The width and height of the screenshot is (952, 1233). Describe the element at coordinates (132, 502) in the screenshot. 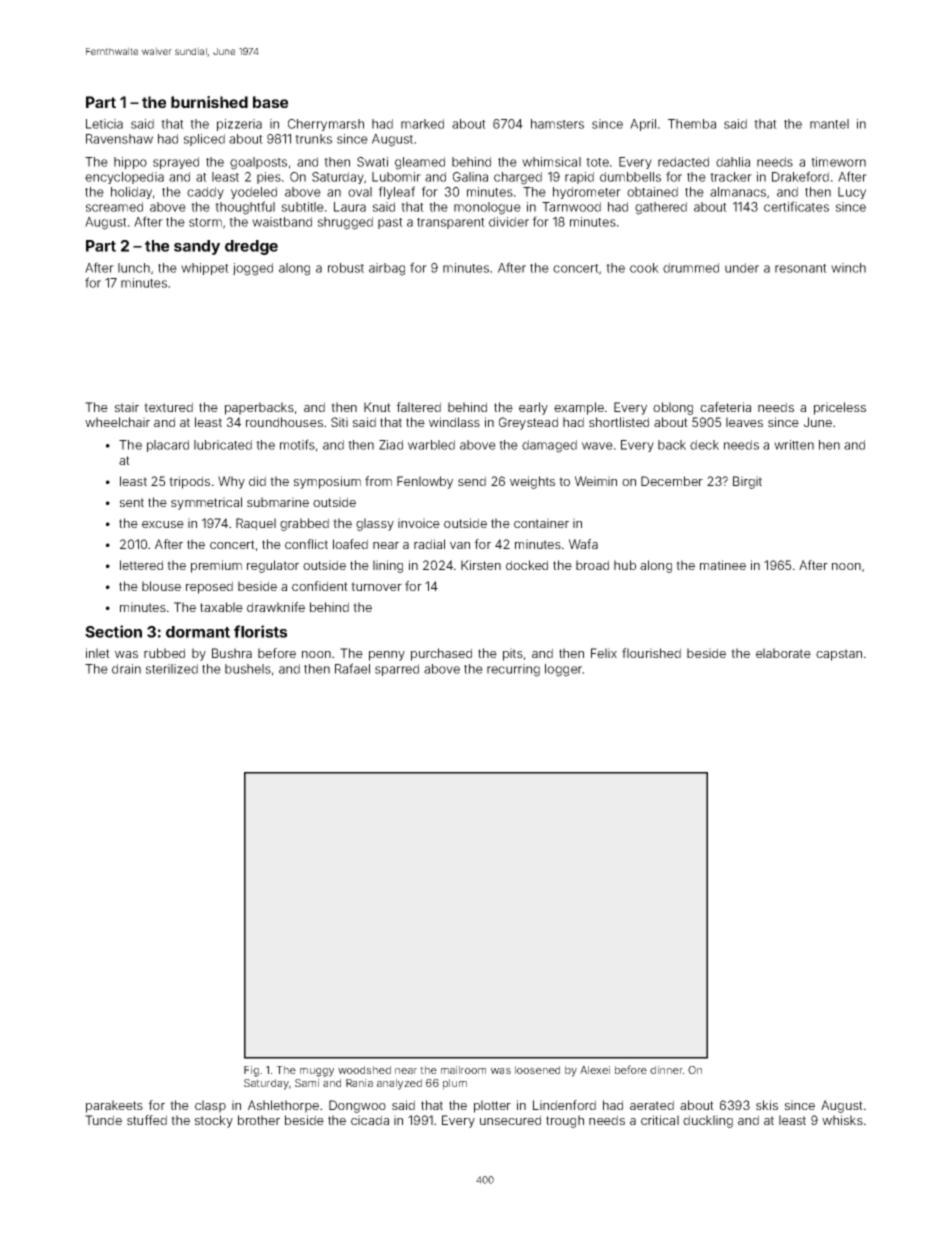

I see `sent` at that location.
